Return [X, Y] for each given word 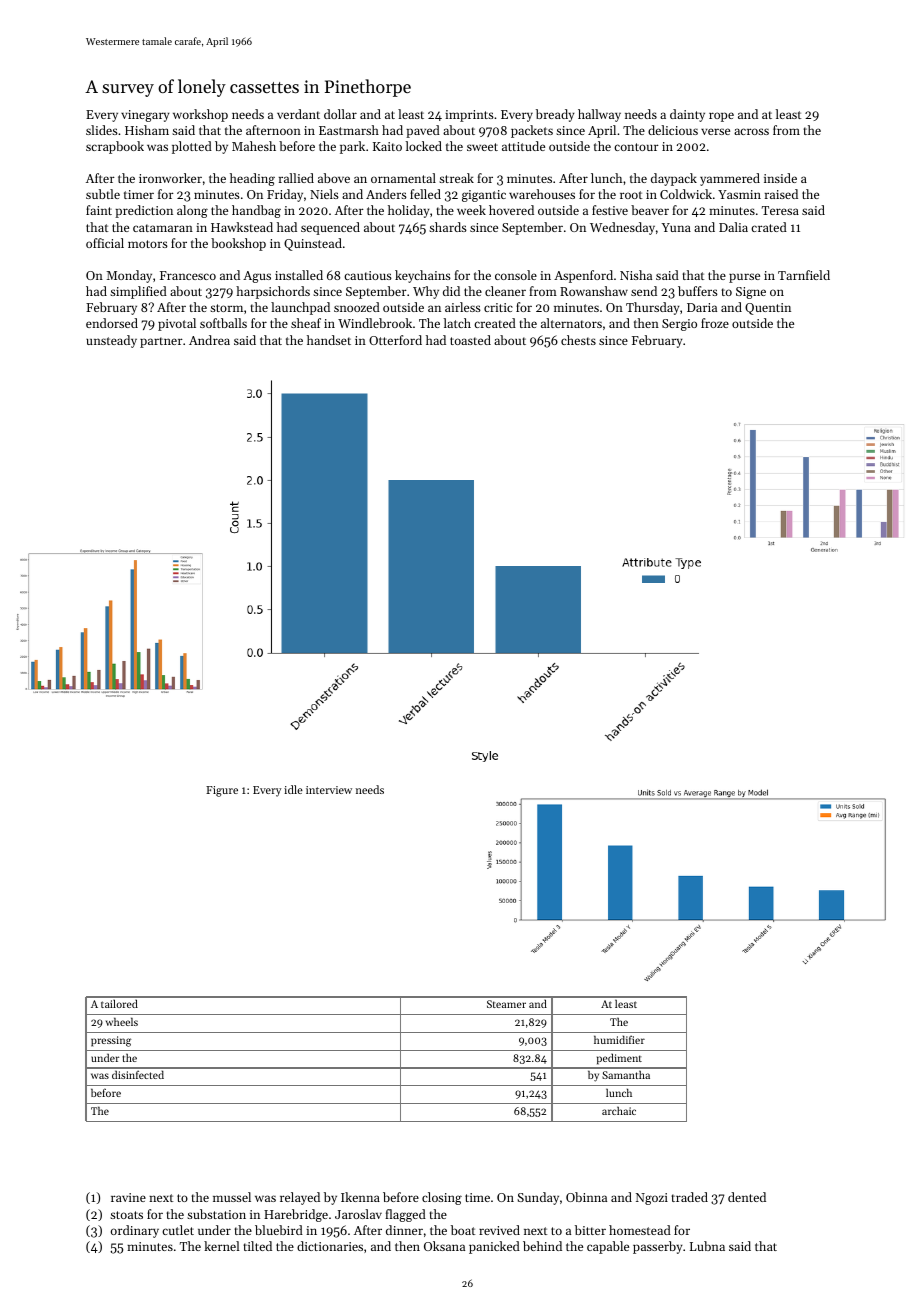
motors [148, 244]
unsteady [111, 341]
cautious [368, 275]
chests [578, 340]
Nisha [636, 275]
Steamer [506, 1004]
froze [715, 323]
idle [293, 789]
